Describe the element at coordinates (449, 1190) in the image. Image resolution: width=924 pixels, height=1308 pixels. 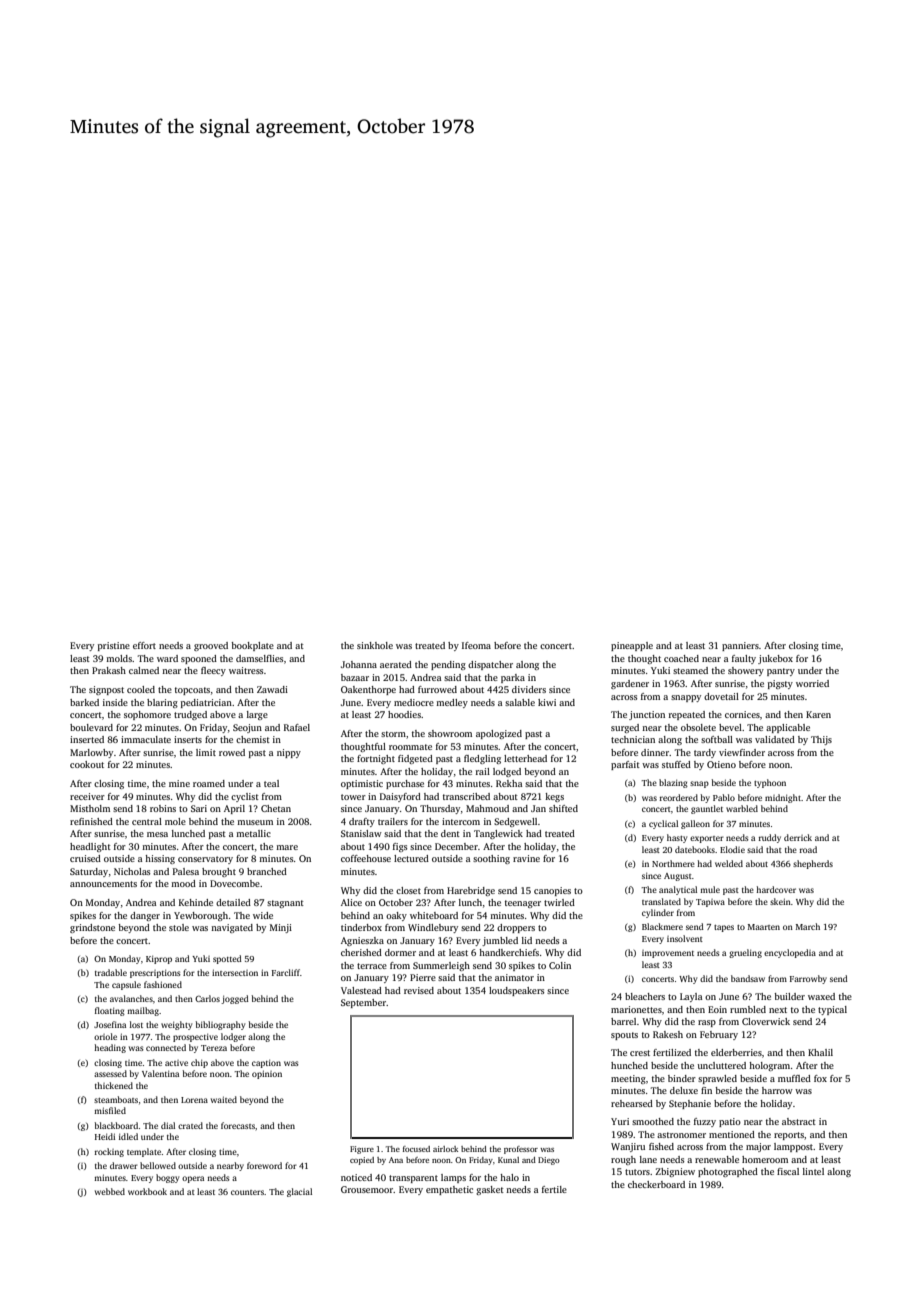
I see `empathetic` at that location.
